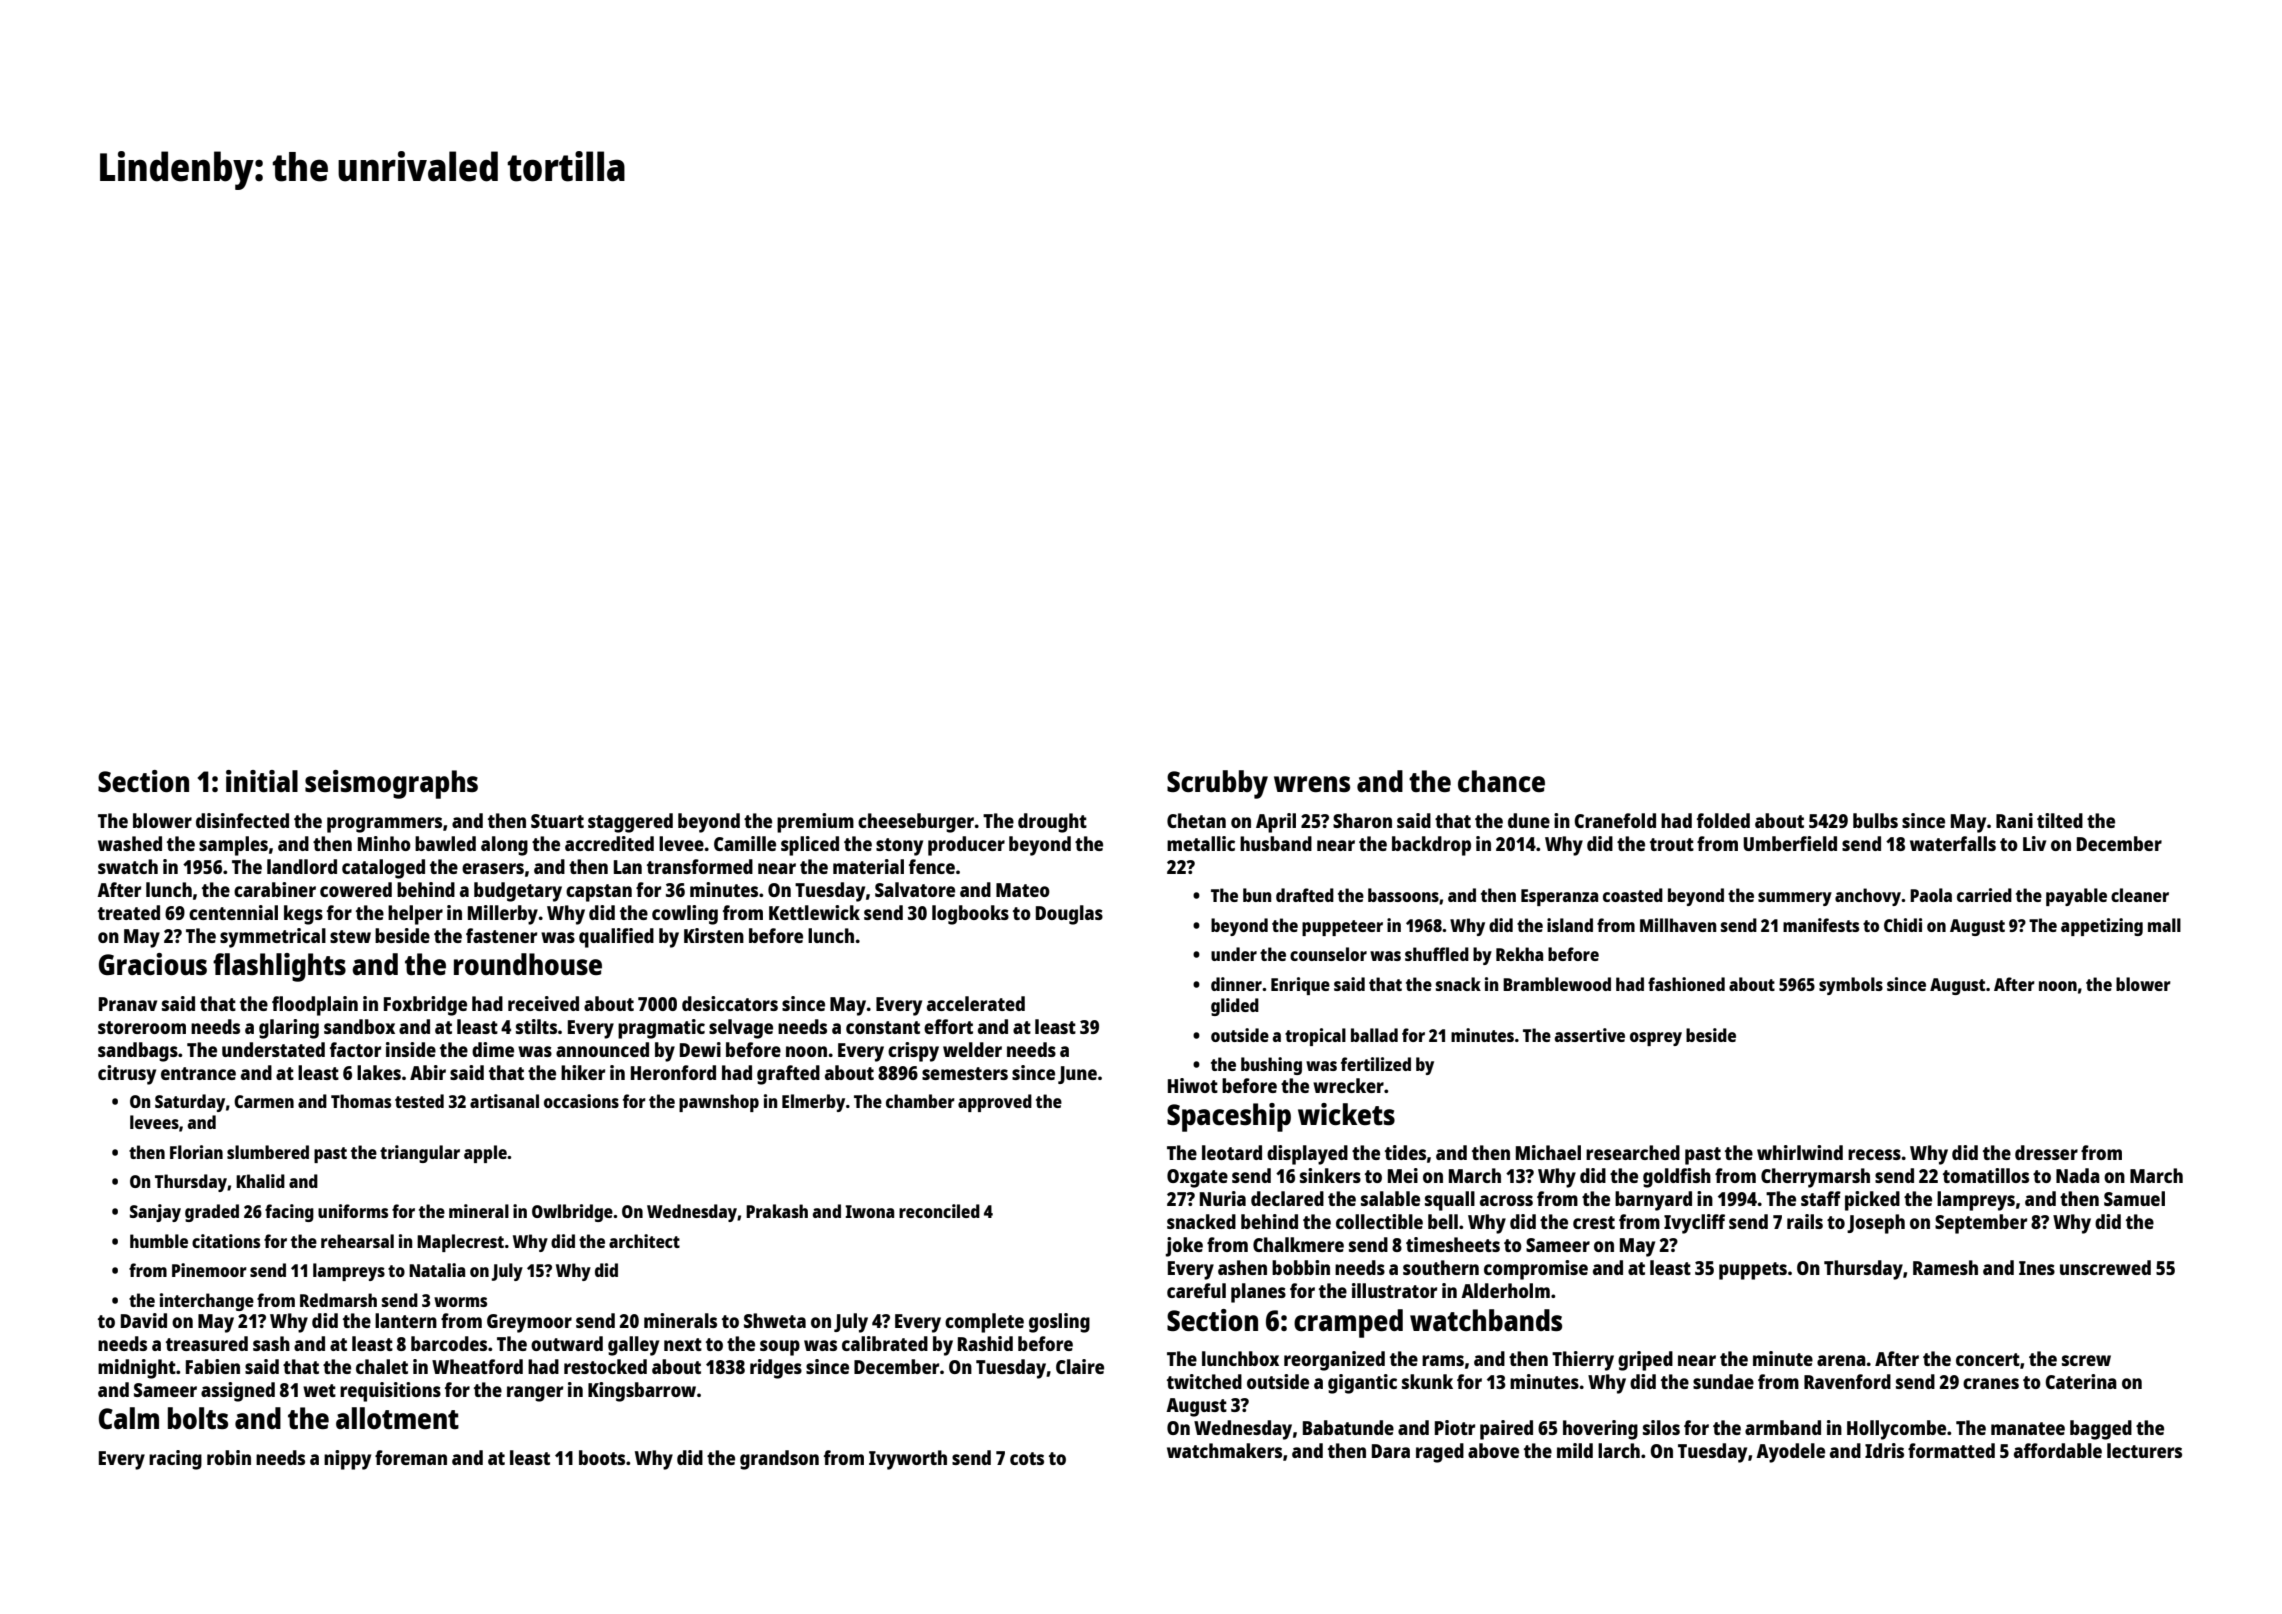  Describe the element at coordinates (644, 1241) in the screenshot. I see `architect` at that location.
